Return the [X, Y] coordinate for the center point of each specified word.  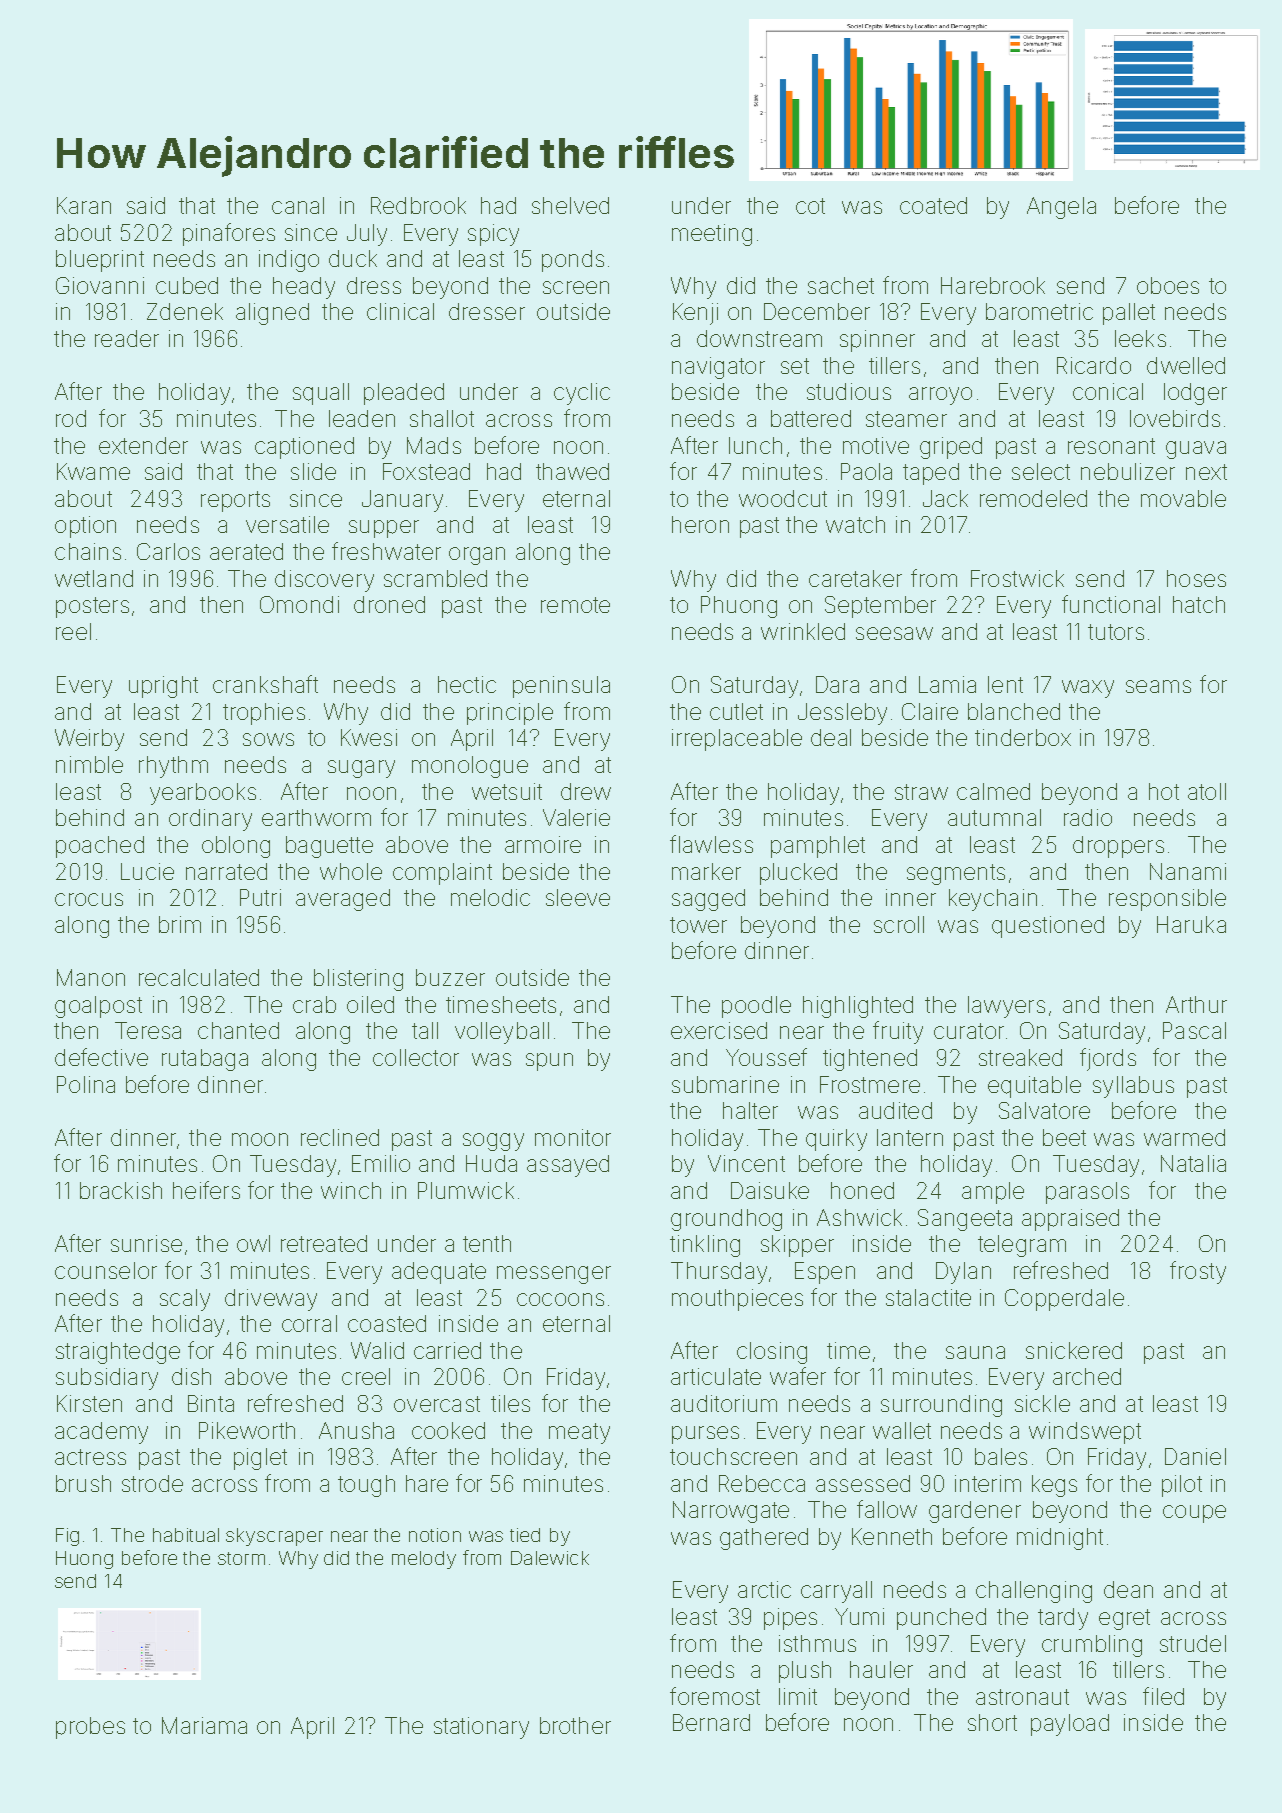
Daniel [1195, 1456]
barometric [1039, 311]
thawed [572, 471]
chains [88, 551]
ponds [573, 261]
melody [424, 1560]
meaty [579, 1433]
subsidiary [107, 1379]
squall [321, 394]
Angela [1061, 208]
